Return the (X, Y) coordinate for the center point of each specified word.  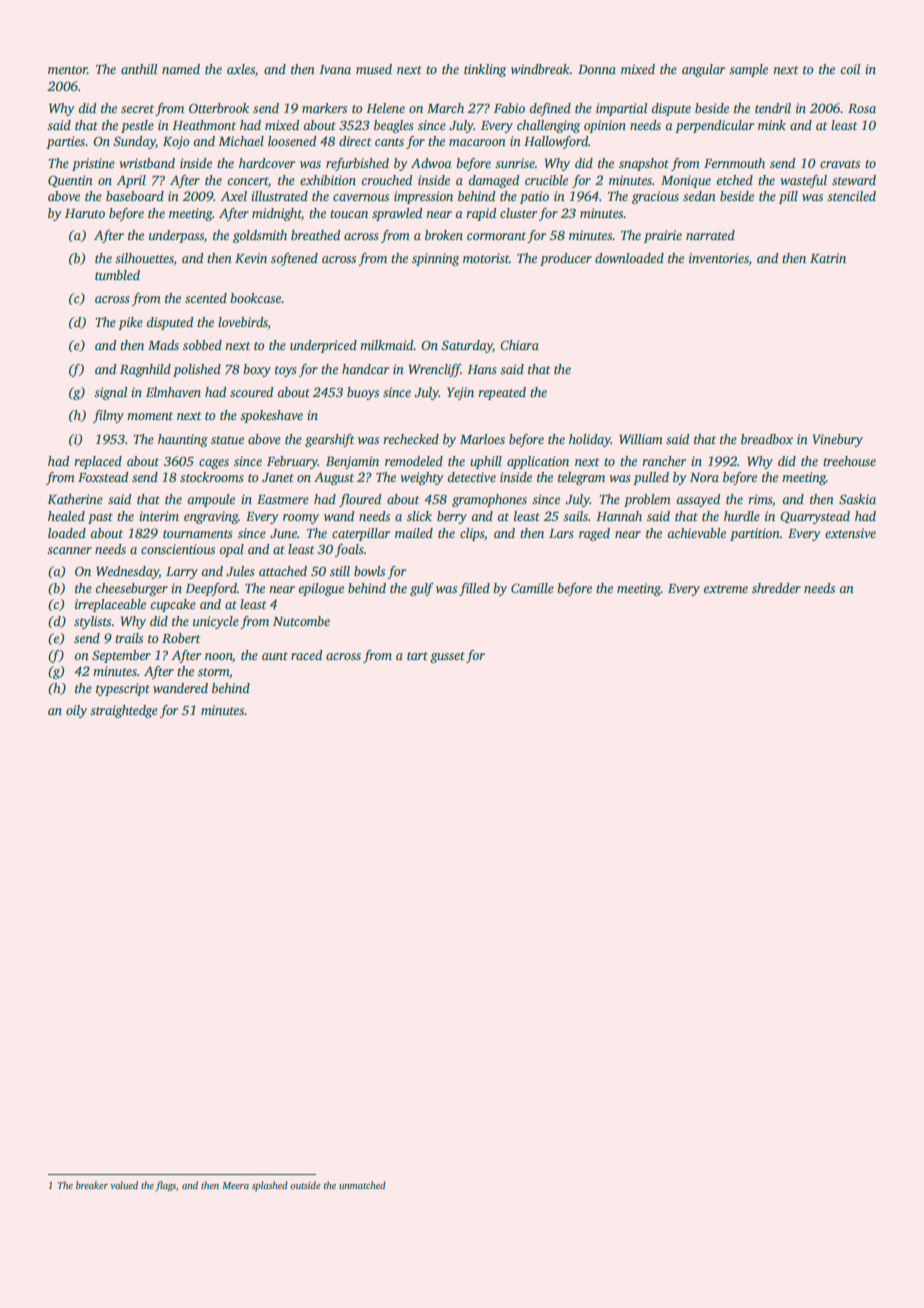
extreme (726, 589)
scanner (70, 550)
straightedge (124, 711)
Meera (235, 1185)
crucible (546, 180)
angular (704, 70)
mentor (67, 70)
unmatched (362, 1185)
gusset (447, 657)
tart (417, 656)
